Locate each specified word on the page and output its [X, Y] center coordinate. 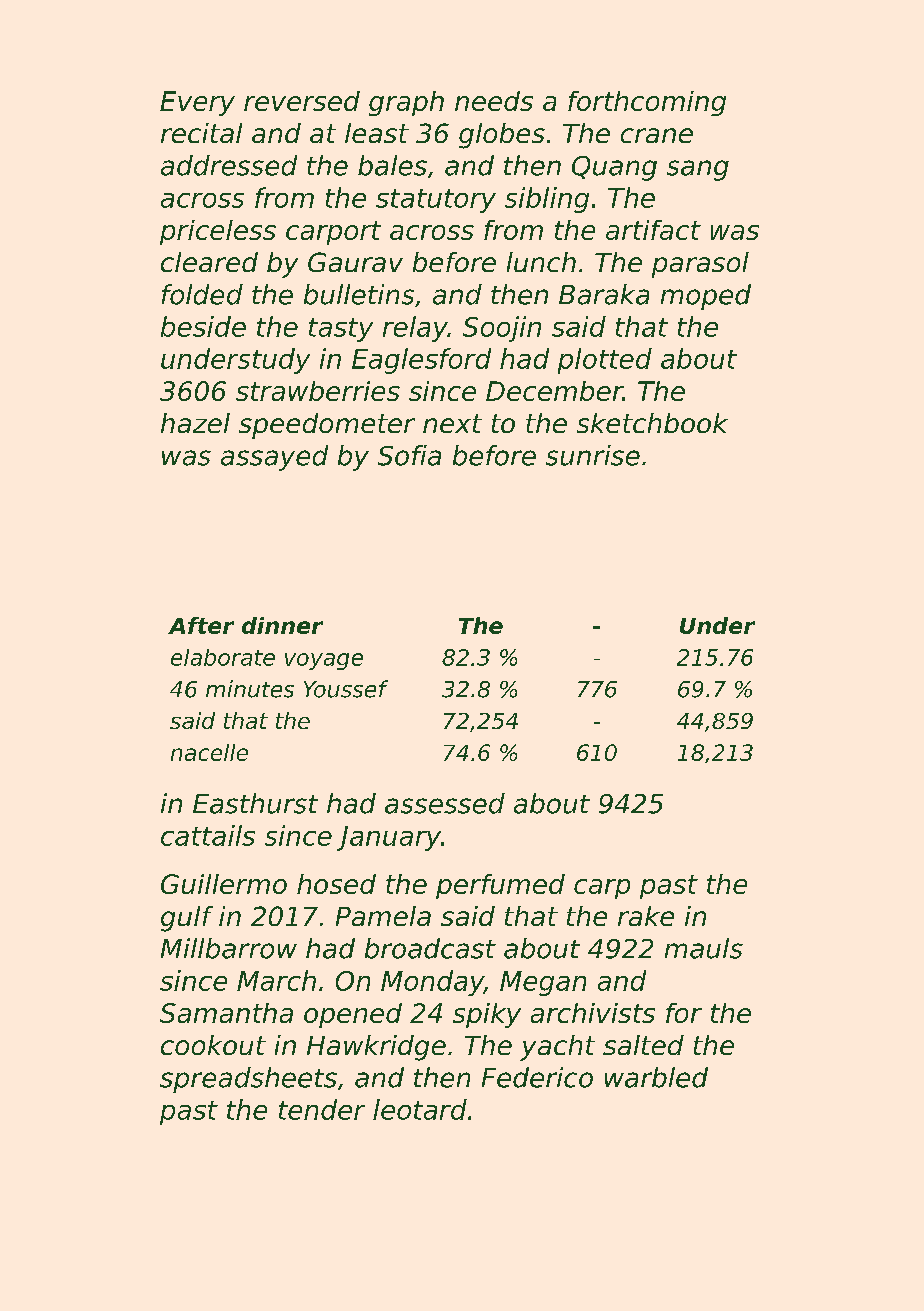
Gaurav [355, 262]
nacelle [209, 752]
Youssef [346, 689]
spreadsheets [248, 1080]
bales [392, 165]
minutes [250, 689]
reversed [302, 101]
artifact [653, 230]
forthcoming [647, 103]
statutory [436, 201]
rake [646, 916]
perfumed [500, 886]
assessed [445, 803]
